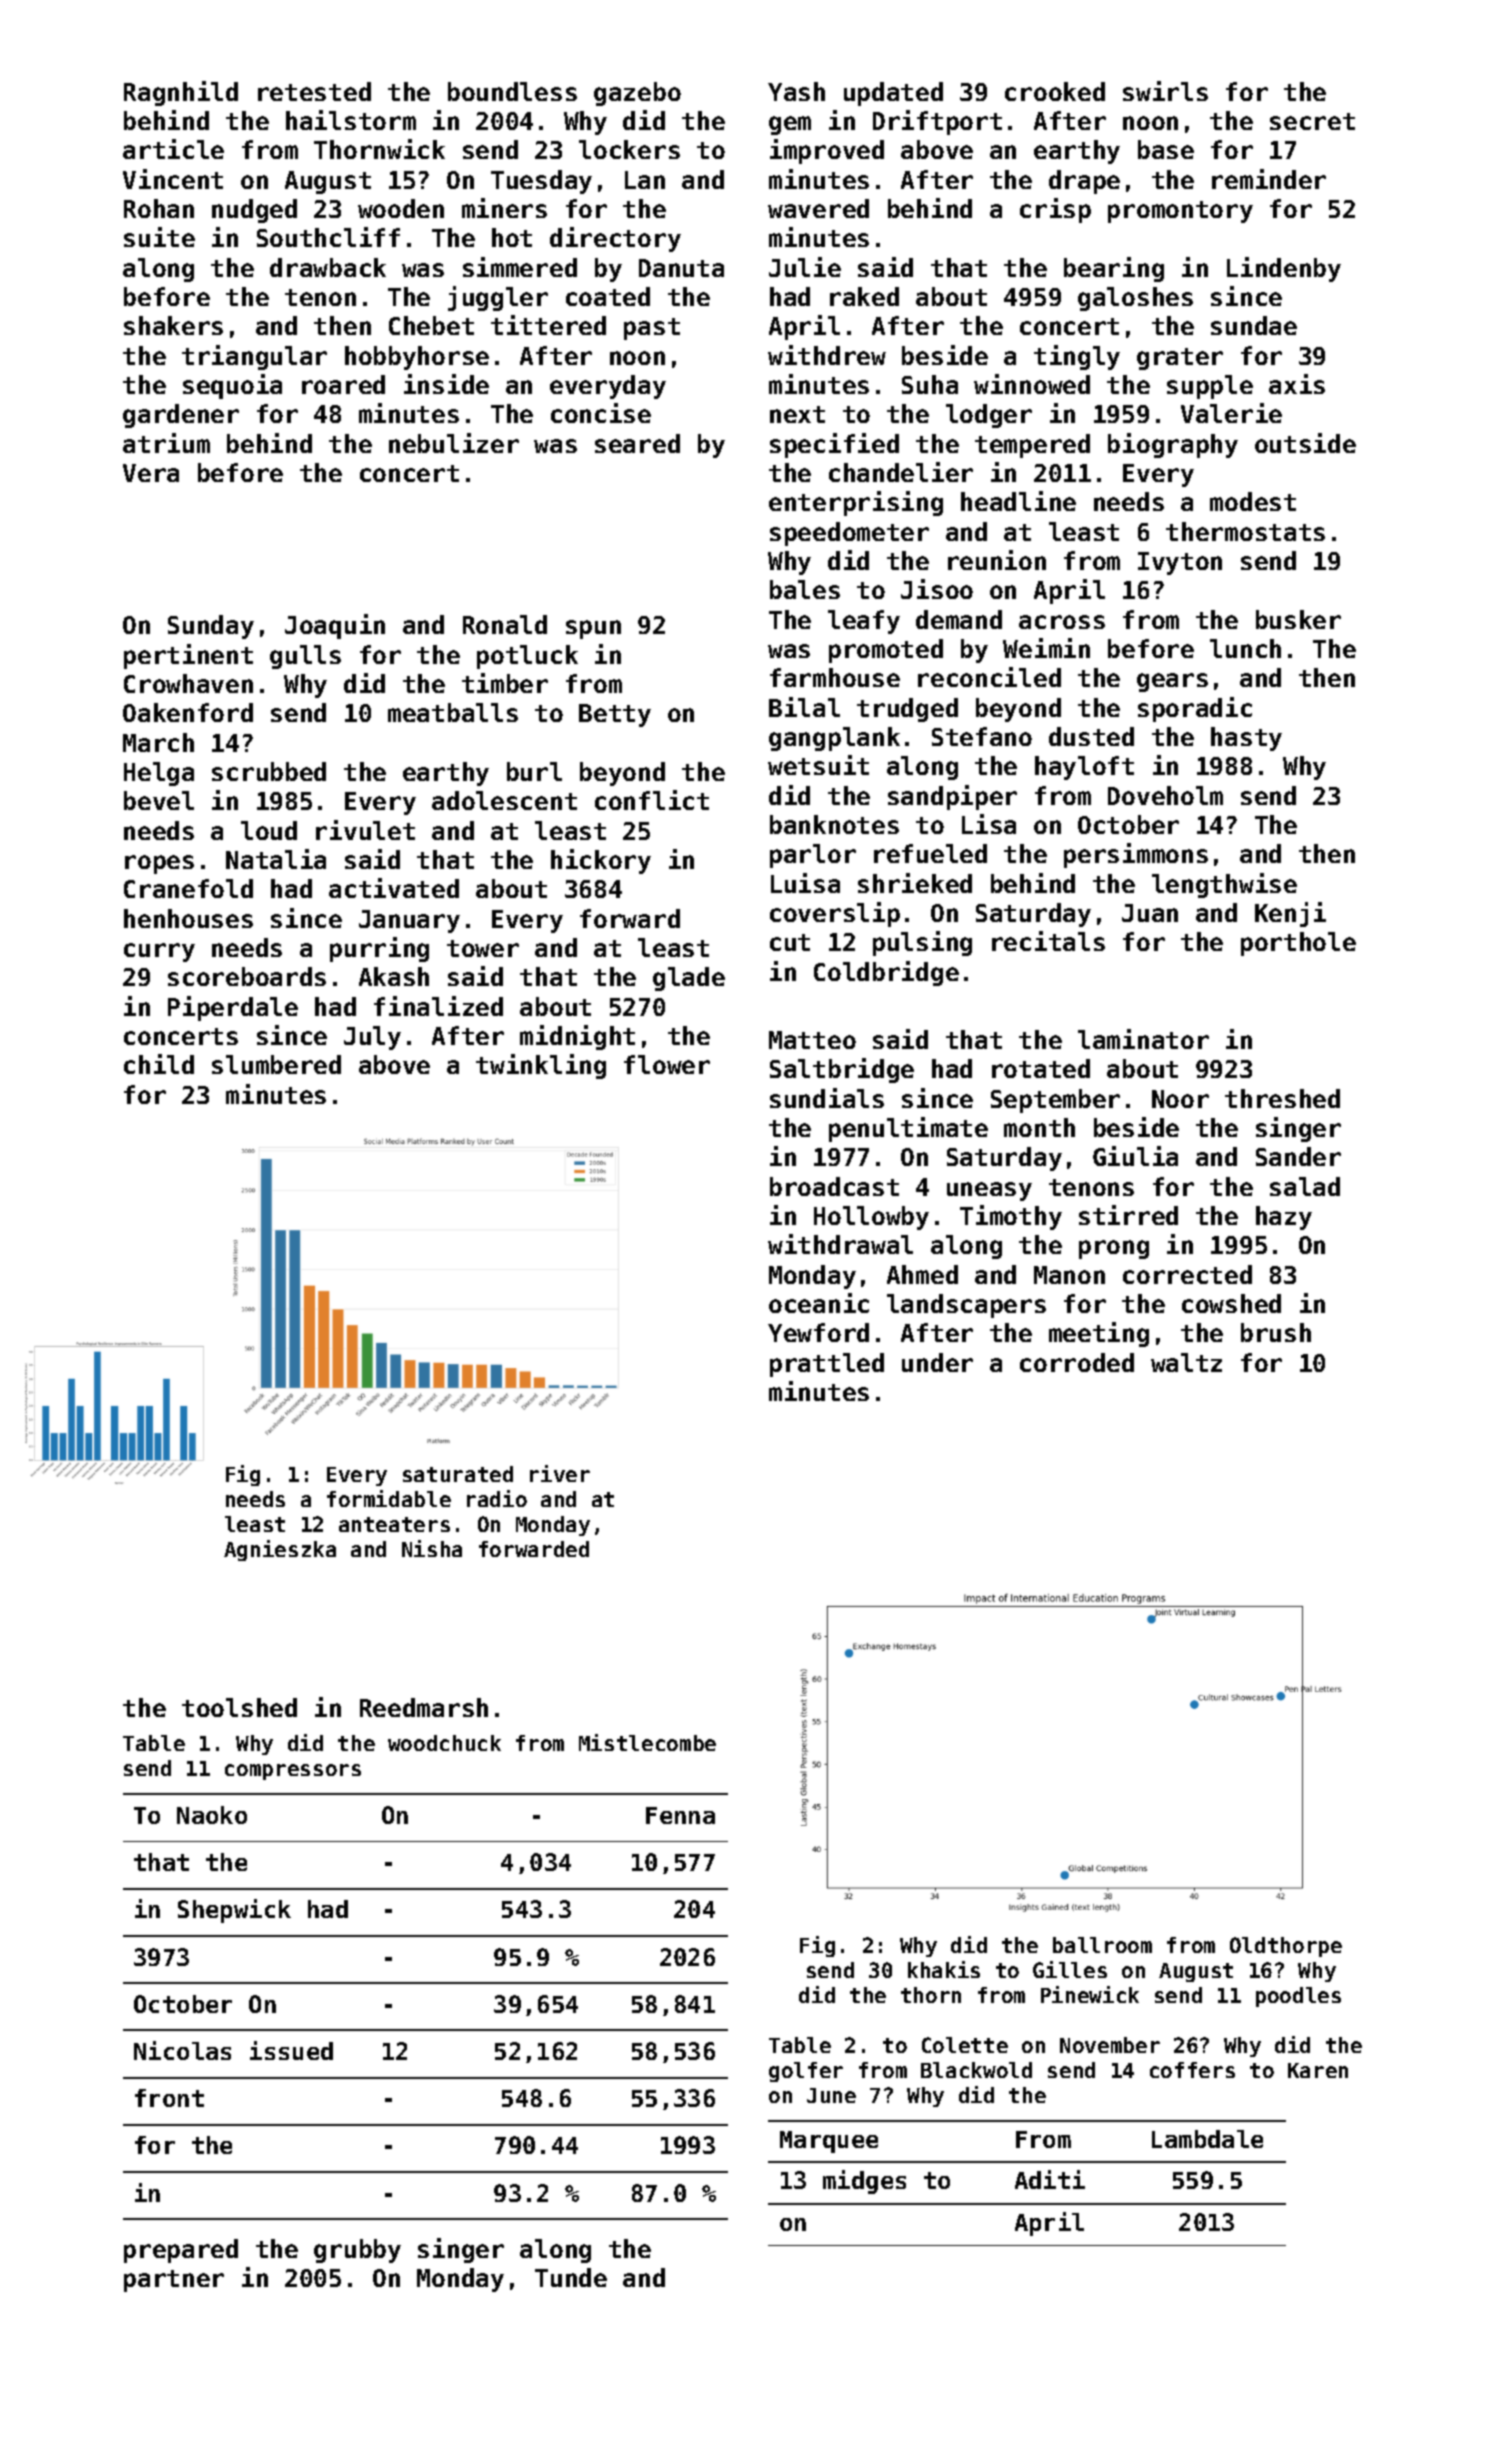  I want to click on atrium, so click(166, 443).
